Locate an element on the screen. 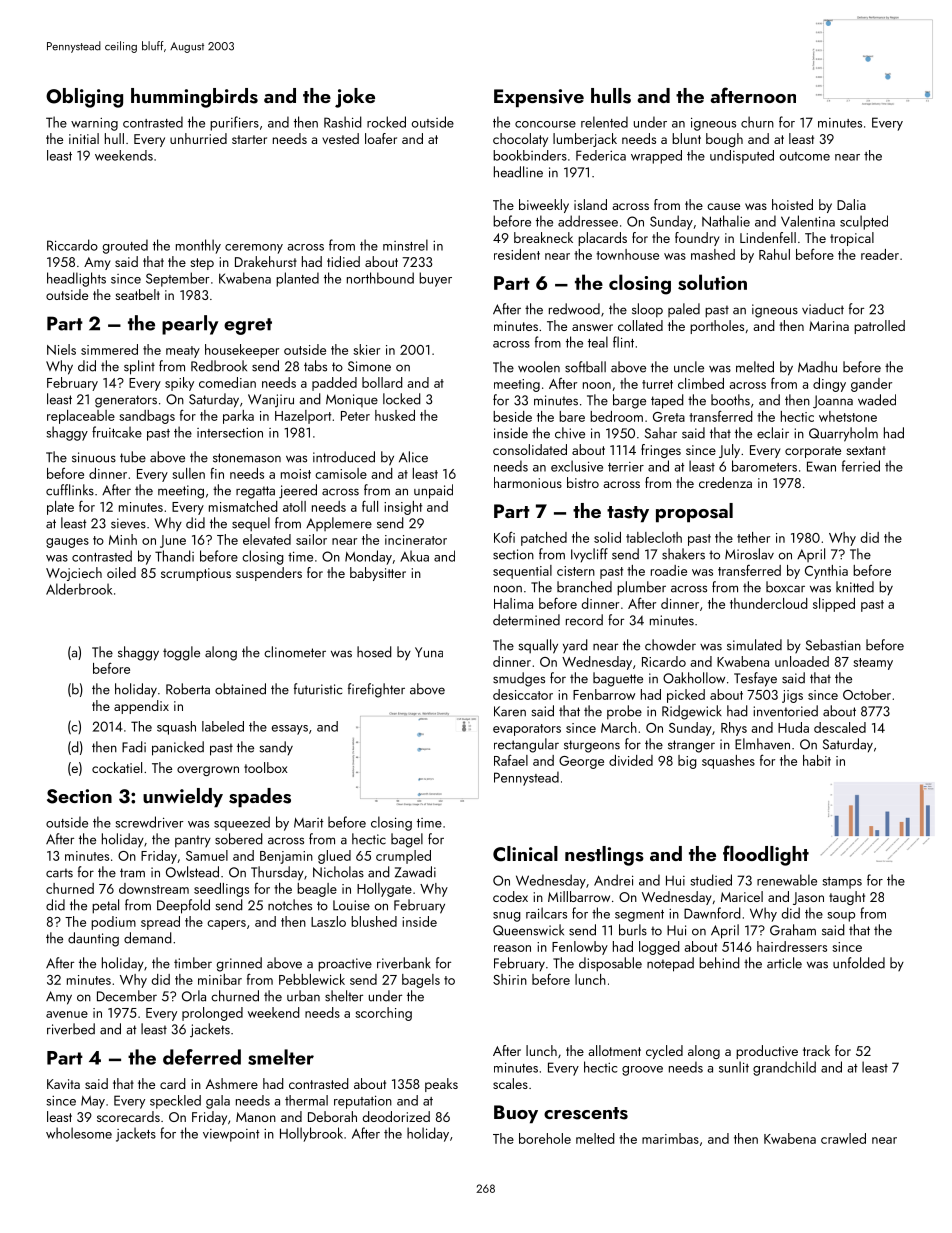 Image resolution: width=952 pixels, height=1233 pixels. scrumptious is located at coordinates (196, 574).
